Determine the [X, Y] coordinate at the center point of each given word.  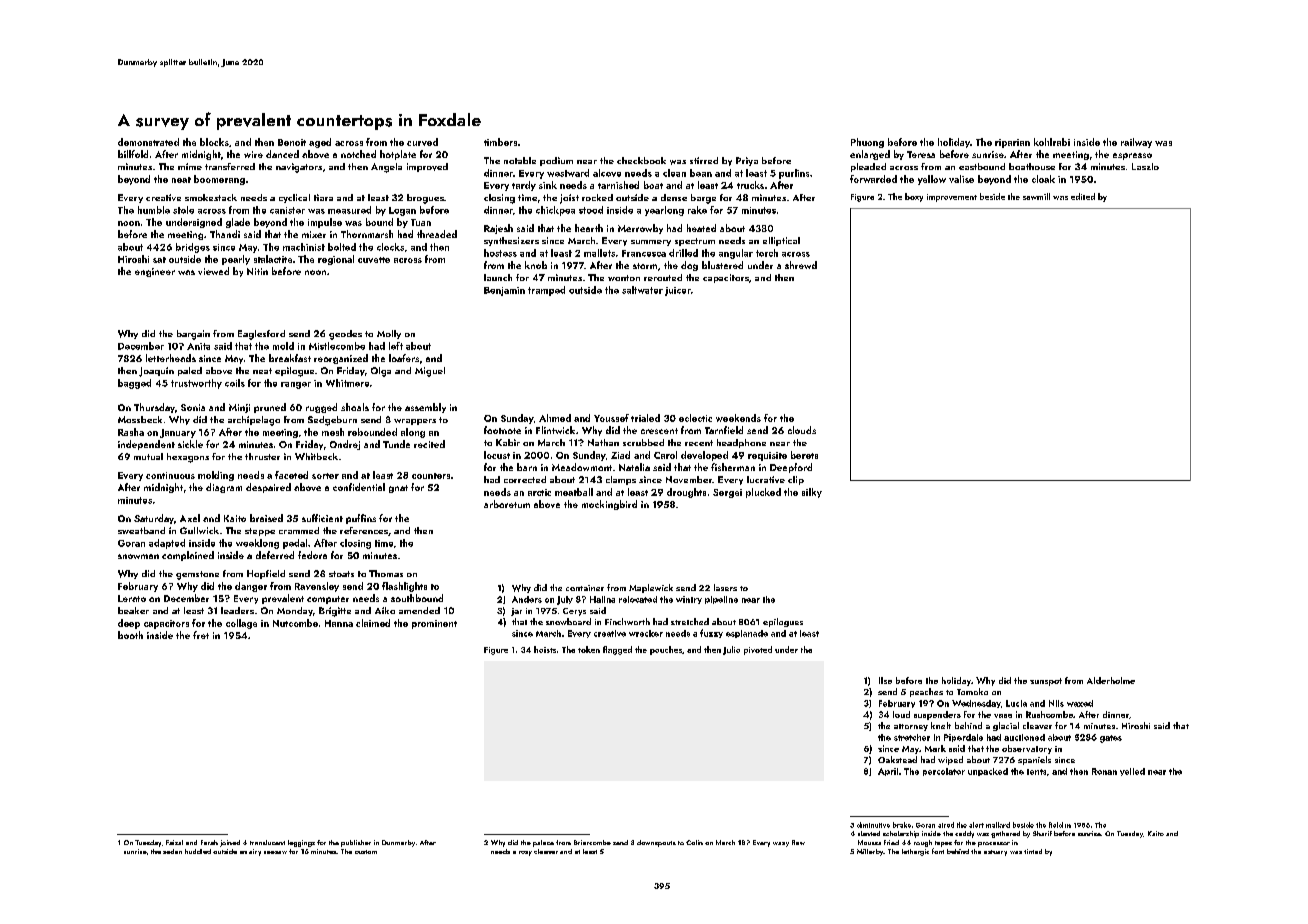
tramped [546, 291]
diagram [224, 488]
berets [804, 455]
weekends [738, 418]
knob [536, 265]
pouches [666, 650]
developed [704, 456]
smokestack [211, 197]
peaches [926, 692]
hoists [545, 649]
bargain [193, 335]
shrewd [801, 265]
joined [230, 843]
